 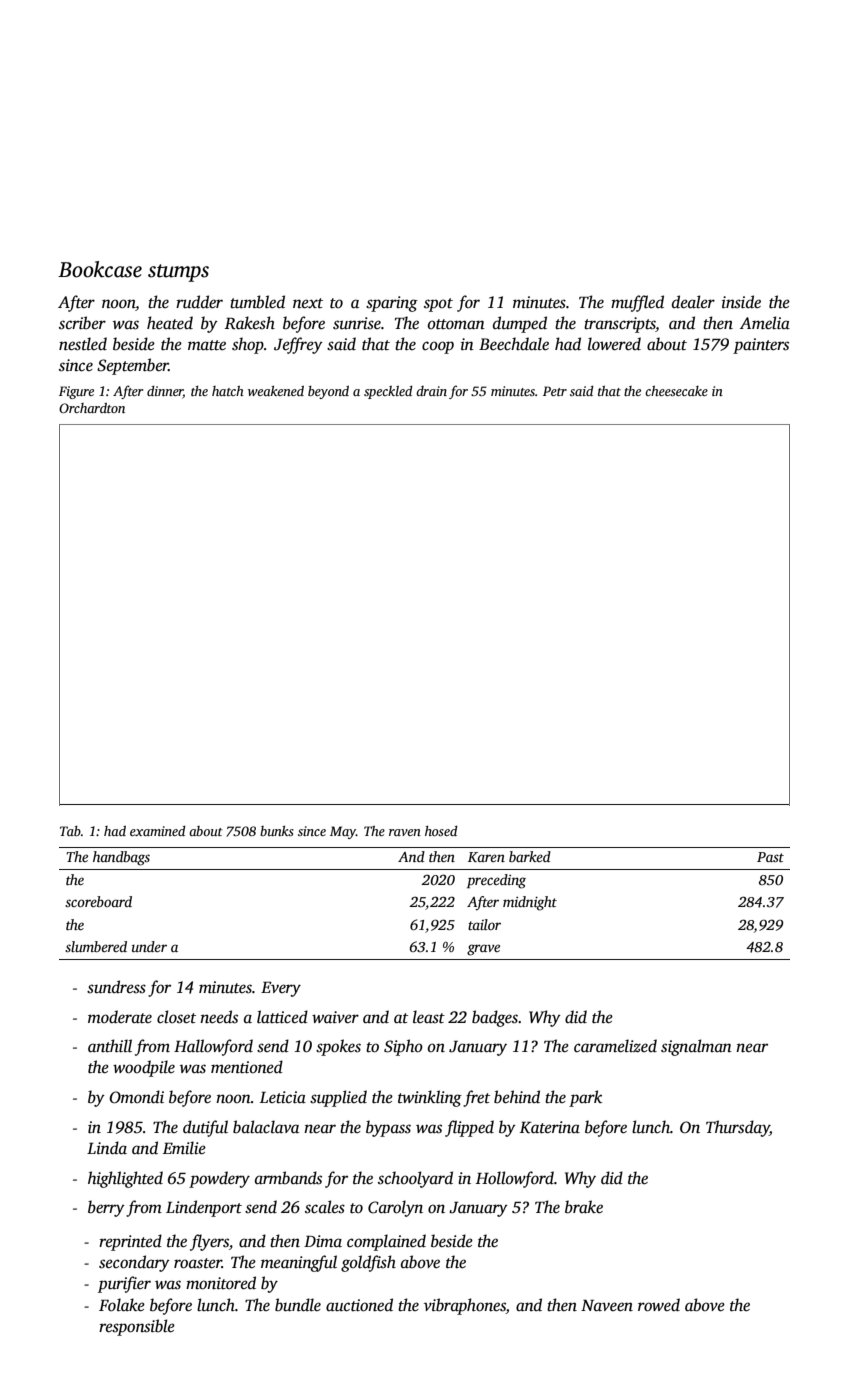 What do you see at coordinates (207, 345) in the screenshot?
I see `matte` at bounding box center [207, 345].
